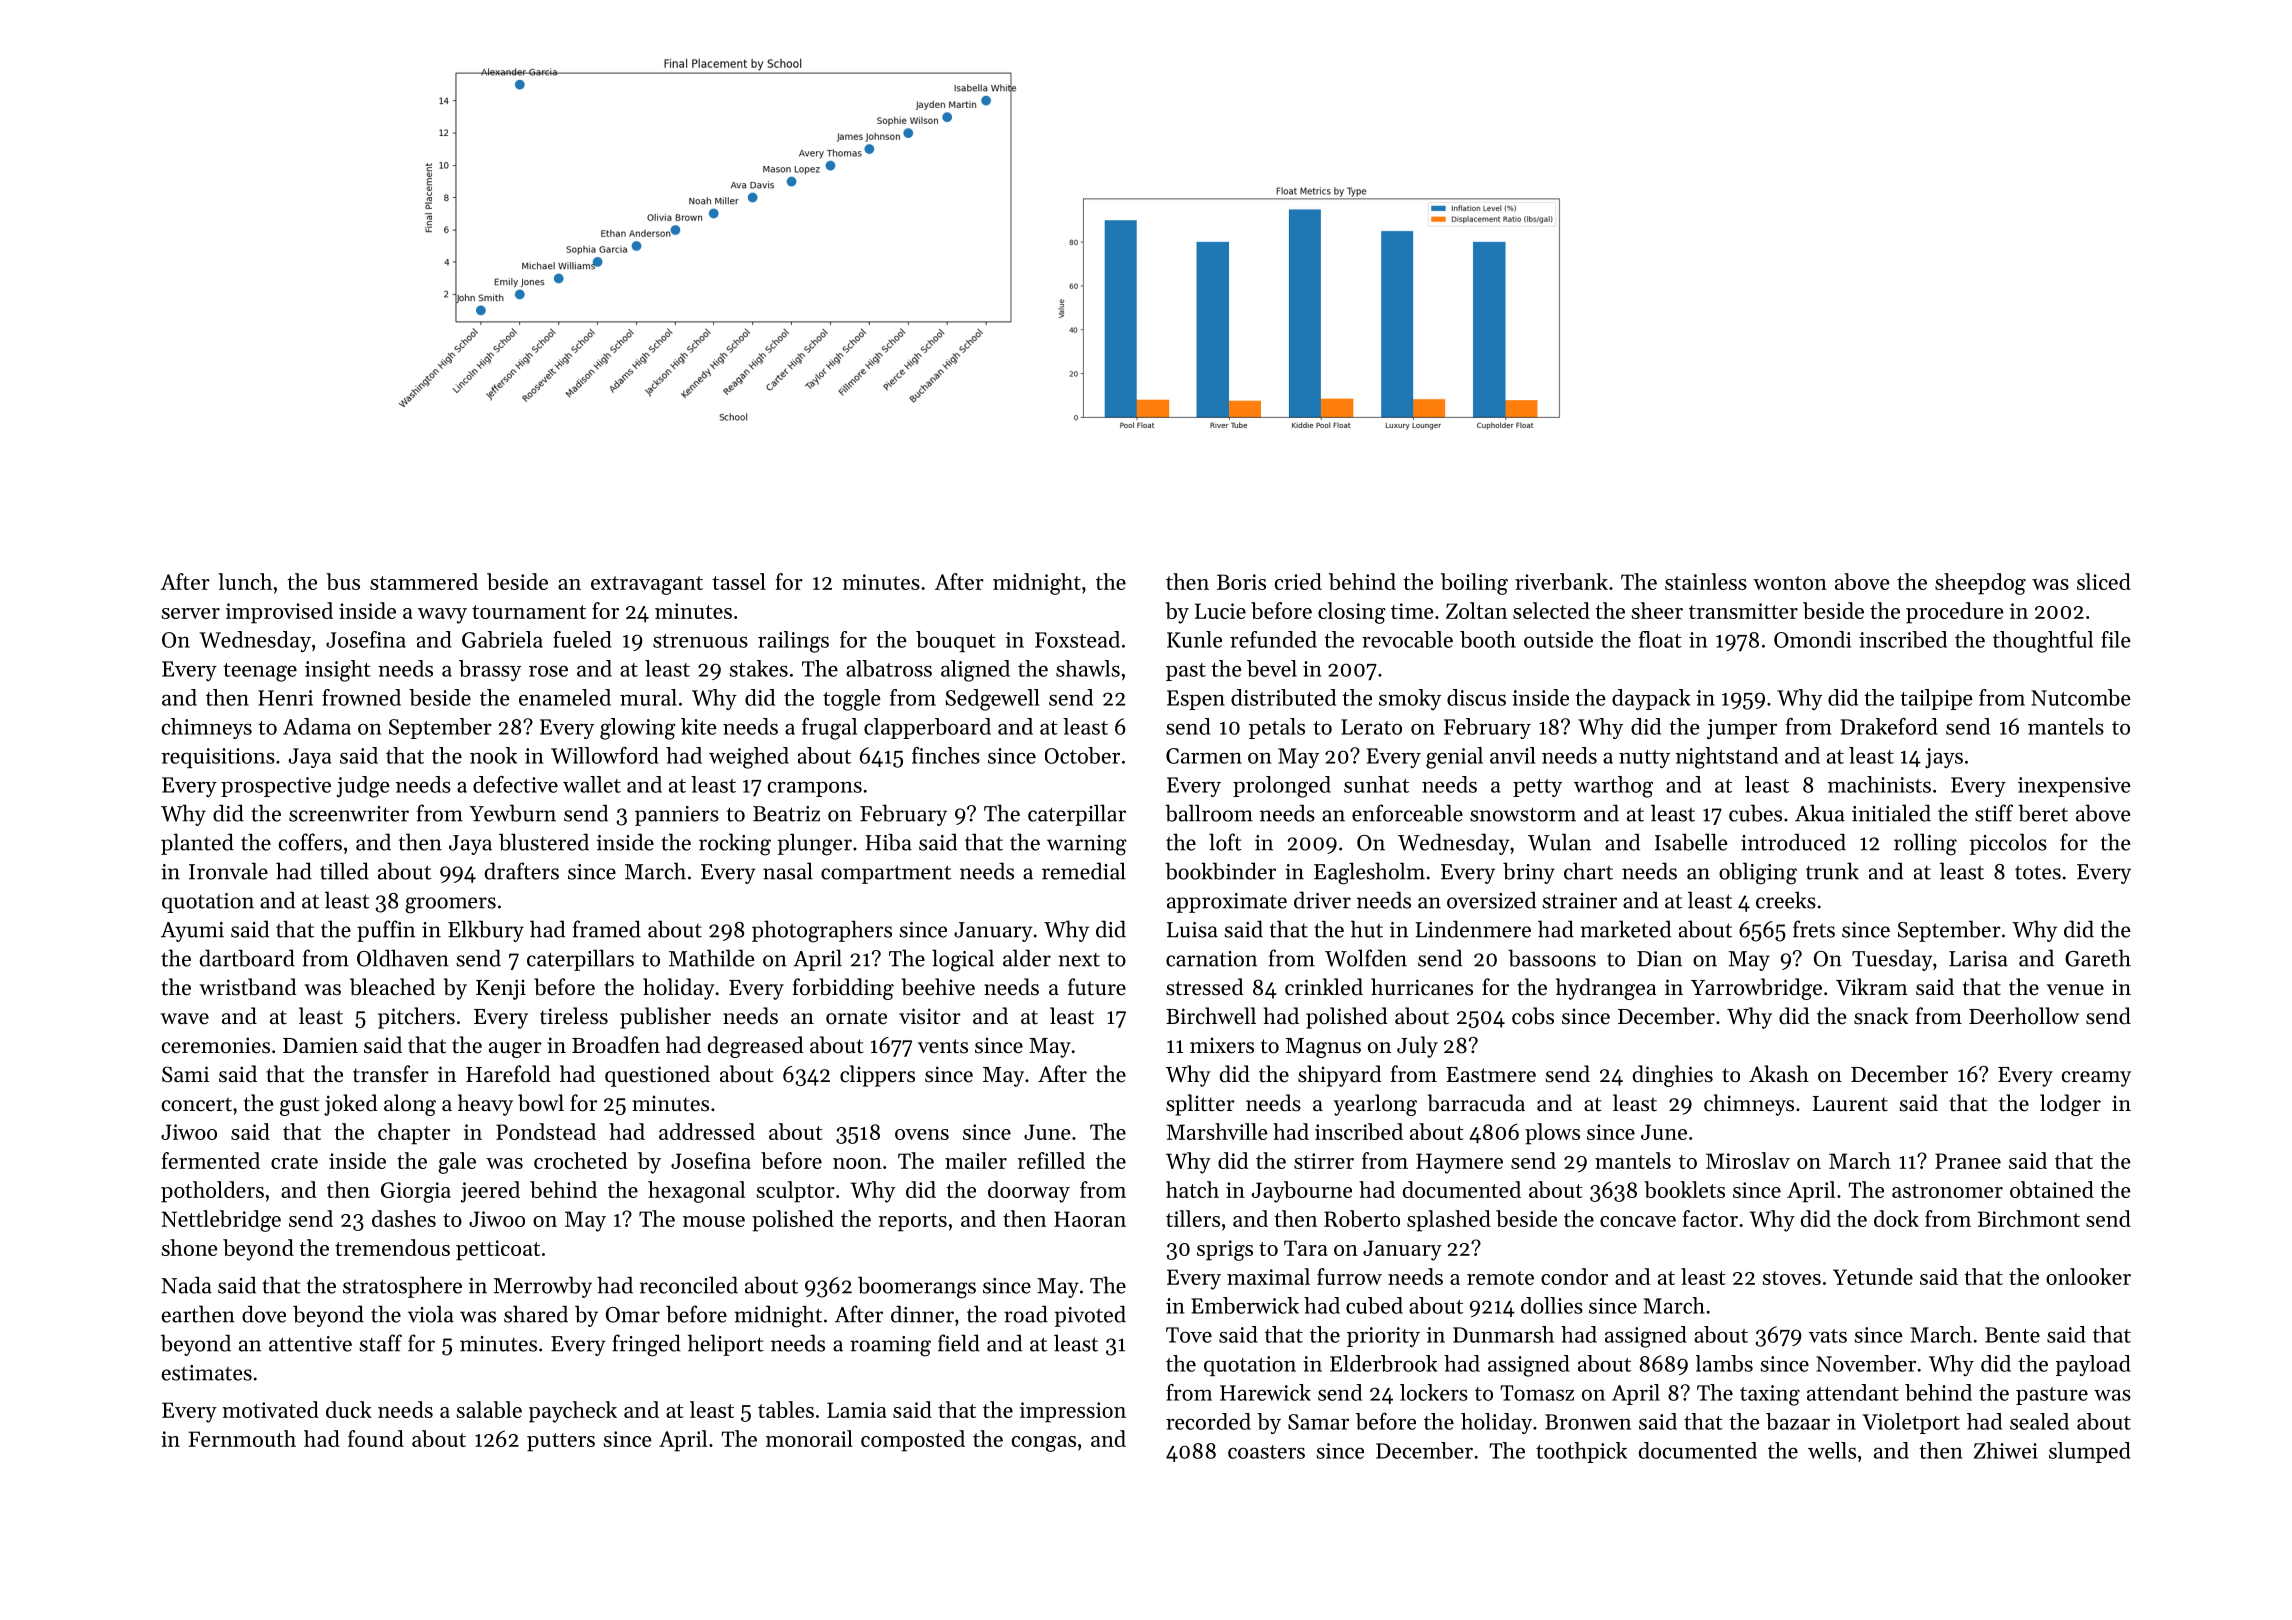 Image resolution: width=2292 pixels, height=1620 pixels. Describe the element at coordinates (647, 585) in the screenshot. I see `extravagant` at that location.
